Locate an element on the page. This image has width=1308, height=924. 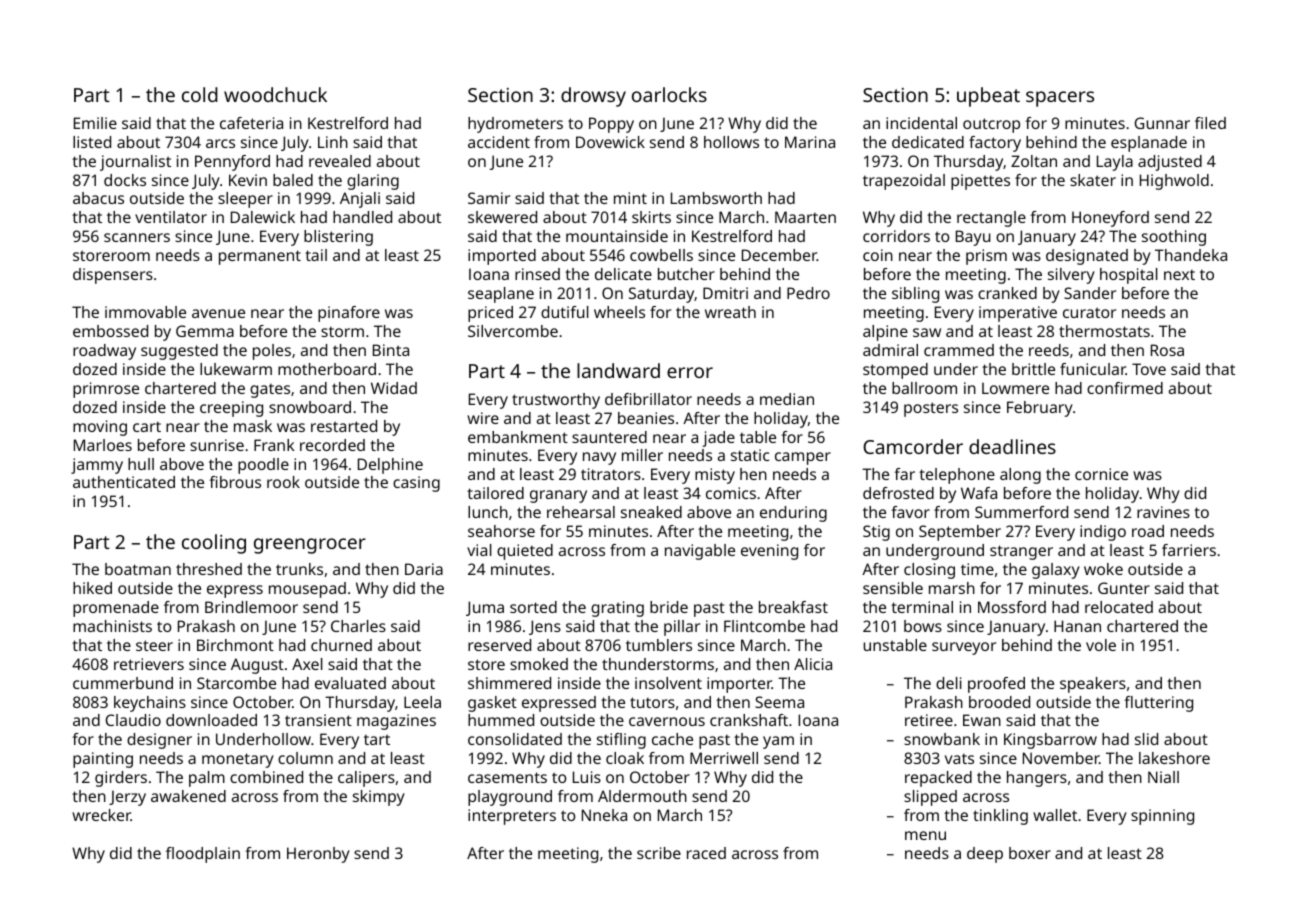
hollows is located at coordinates (731, 142).
